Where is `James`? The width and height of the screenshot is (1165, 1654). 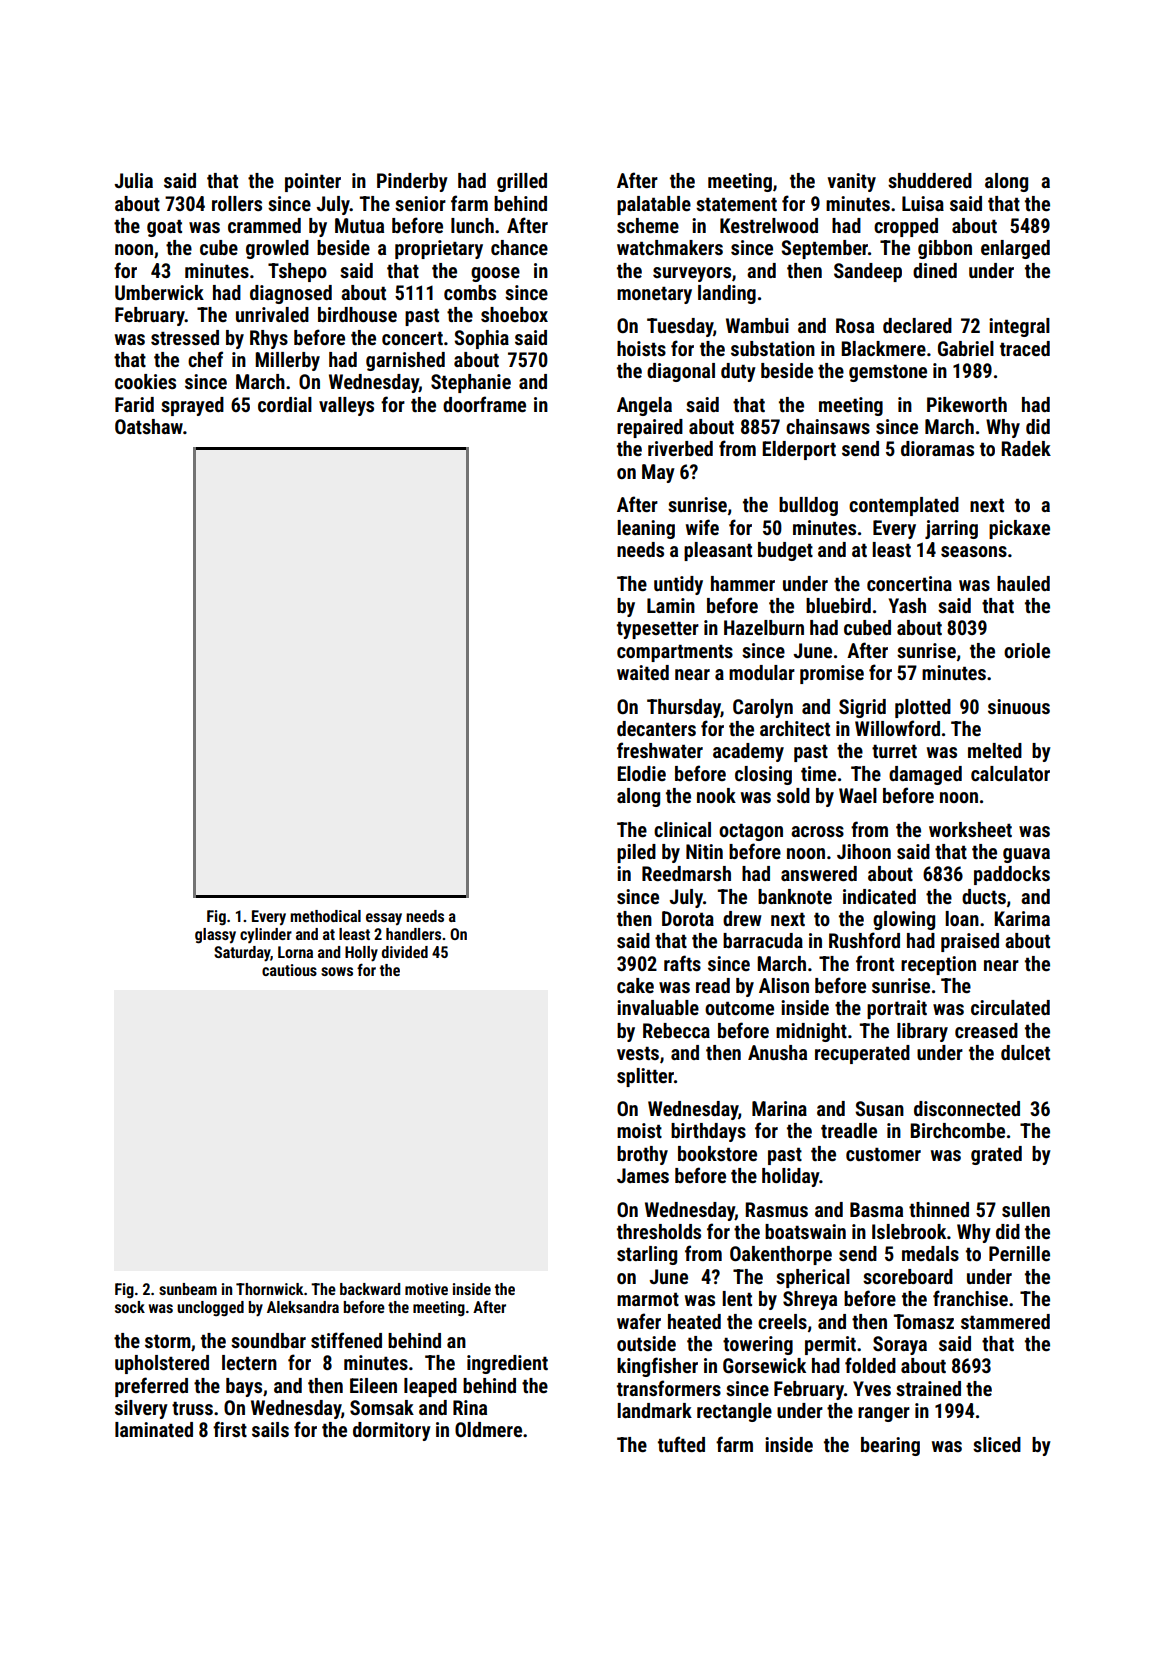
James is located at coordinates (643, 1175).
